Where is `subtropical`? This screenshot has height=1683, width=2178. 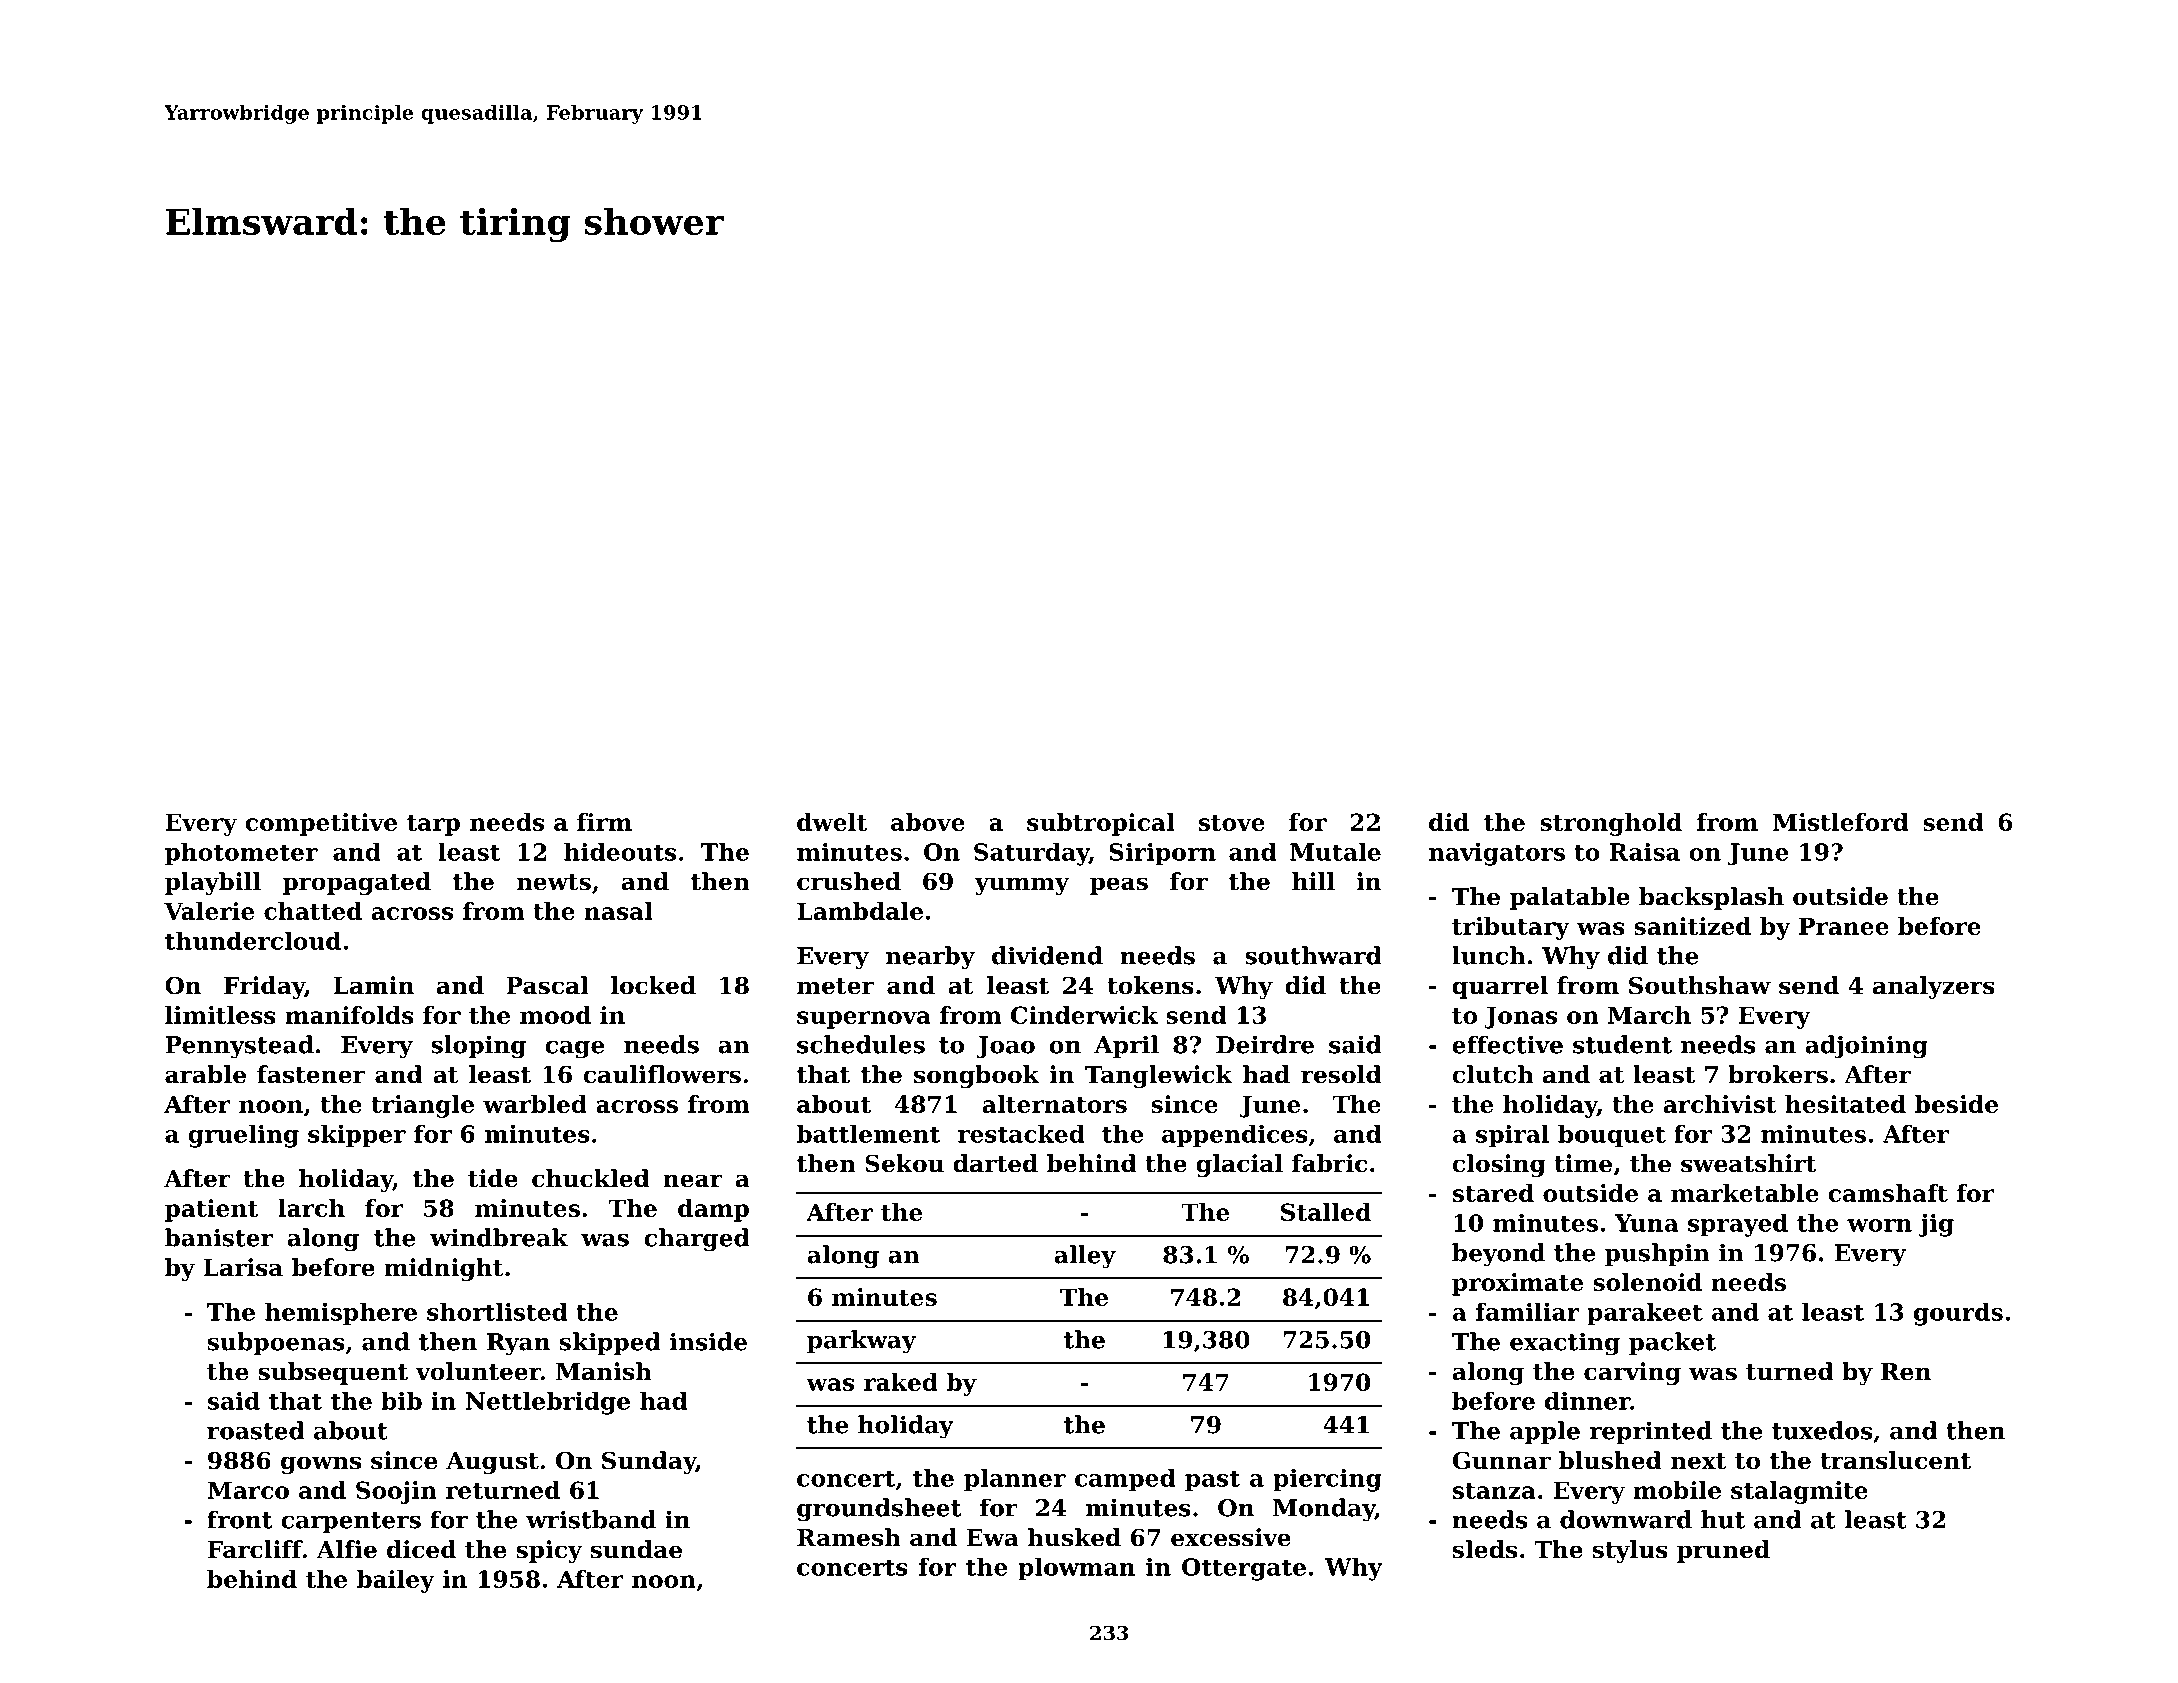 subtropical is located at coordinates (1100, 824).
